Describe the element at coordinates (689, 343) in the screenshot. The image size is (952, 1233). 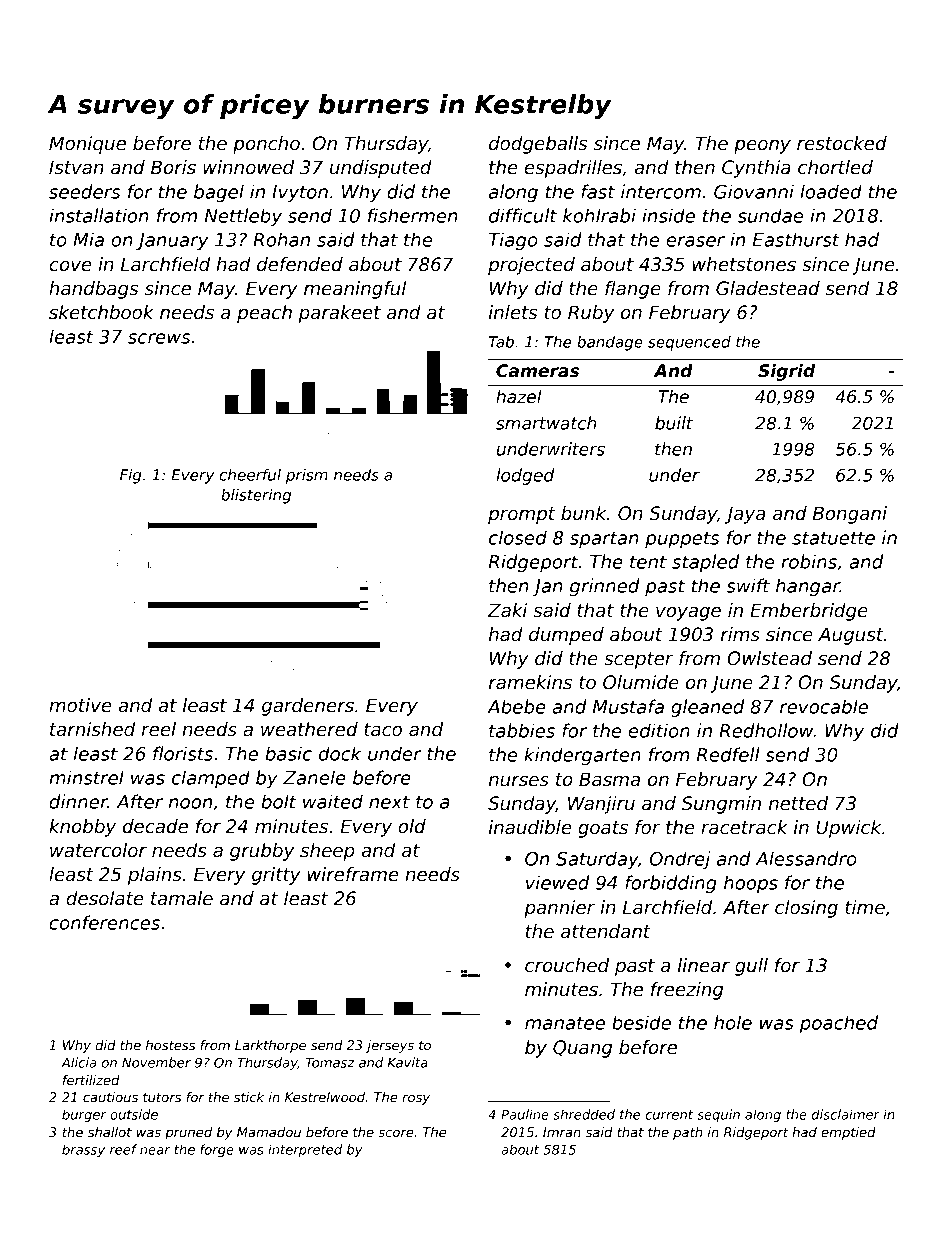
I see `sequenced` at that location.
